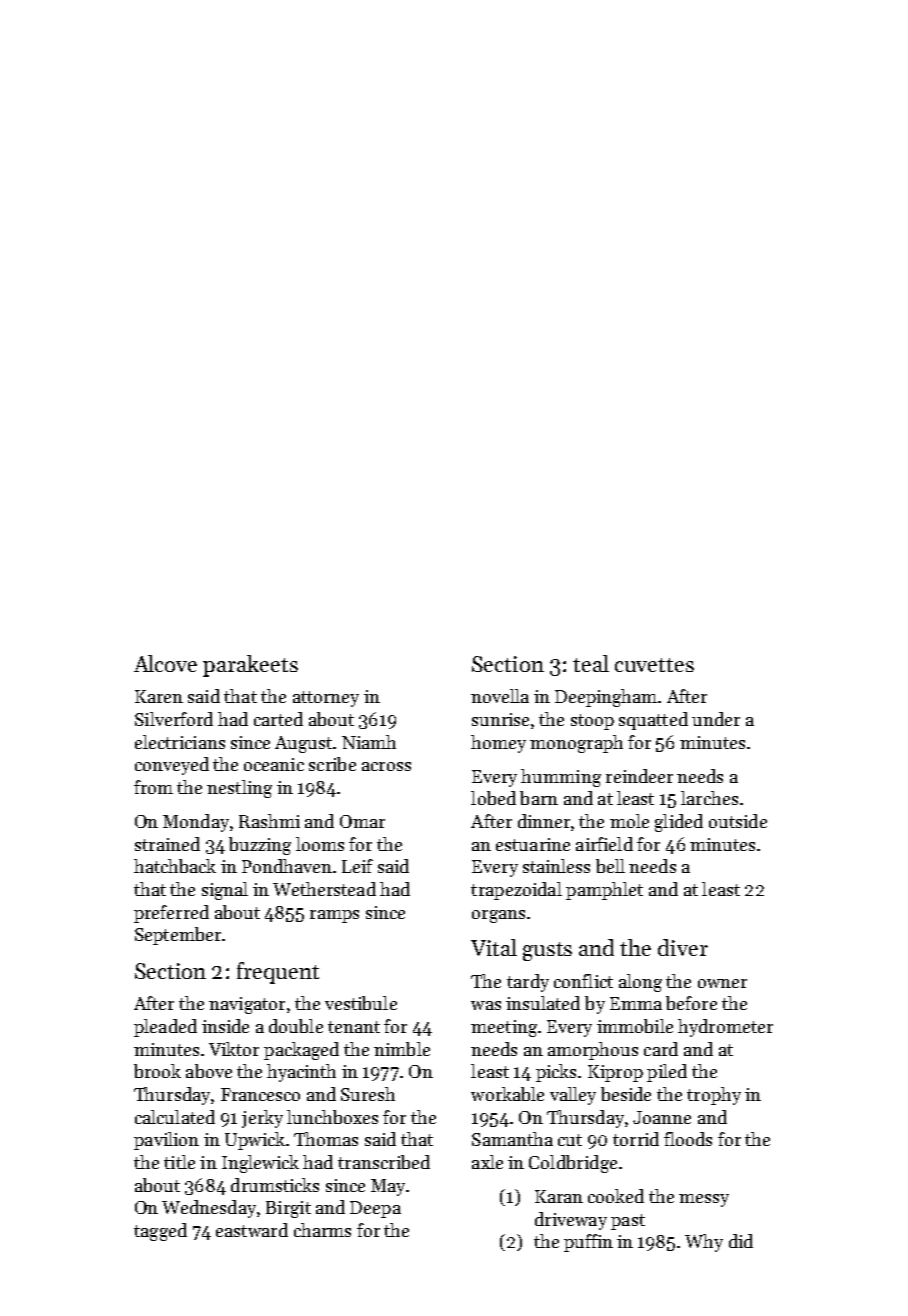 Image resolution: width=908 pixels, height=1316 pixels. I want to click on attorney, so click(326, 699).
